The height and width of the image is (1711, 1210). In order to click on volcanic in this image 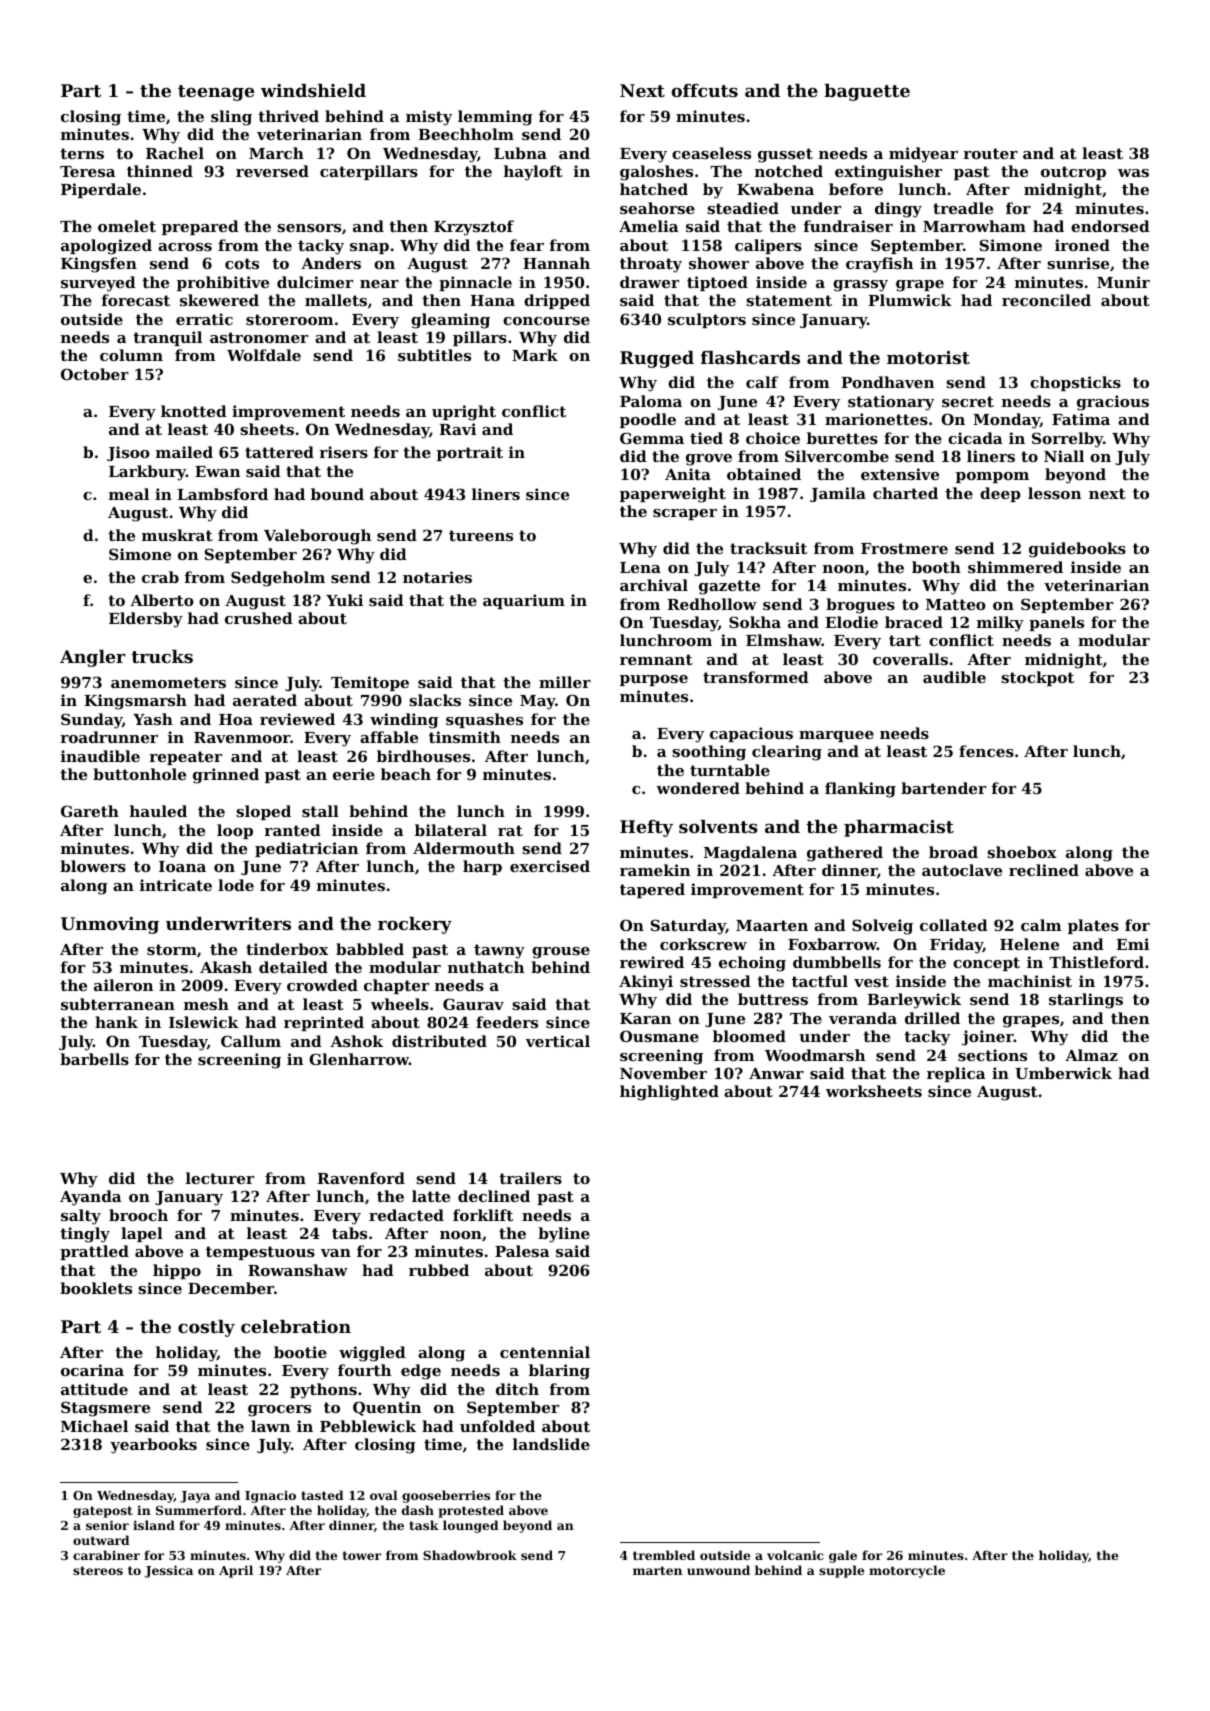, I will do `click(795, 1555)`.
